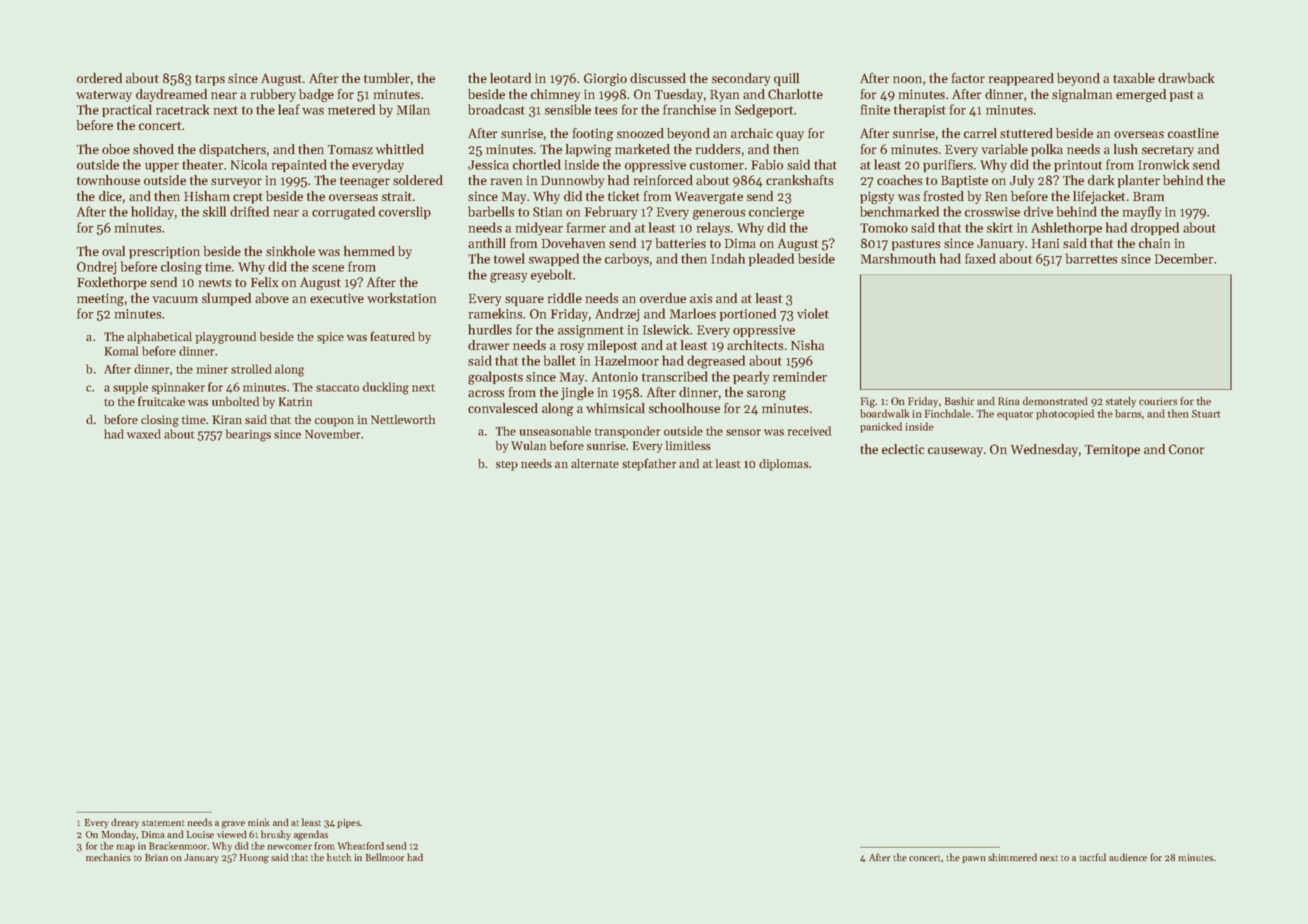 The width and height of the screenshot is (1308, 924). I want to click on Marshmouth, so click(898, 258).
